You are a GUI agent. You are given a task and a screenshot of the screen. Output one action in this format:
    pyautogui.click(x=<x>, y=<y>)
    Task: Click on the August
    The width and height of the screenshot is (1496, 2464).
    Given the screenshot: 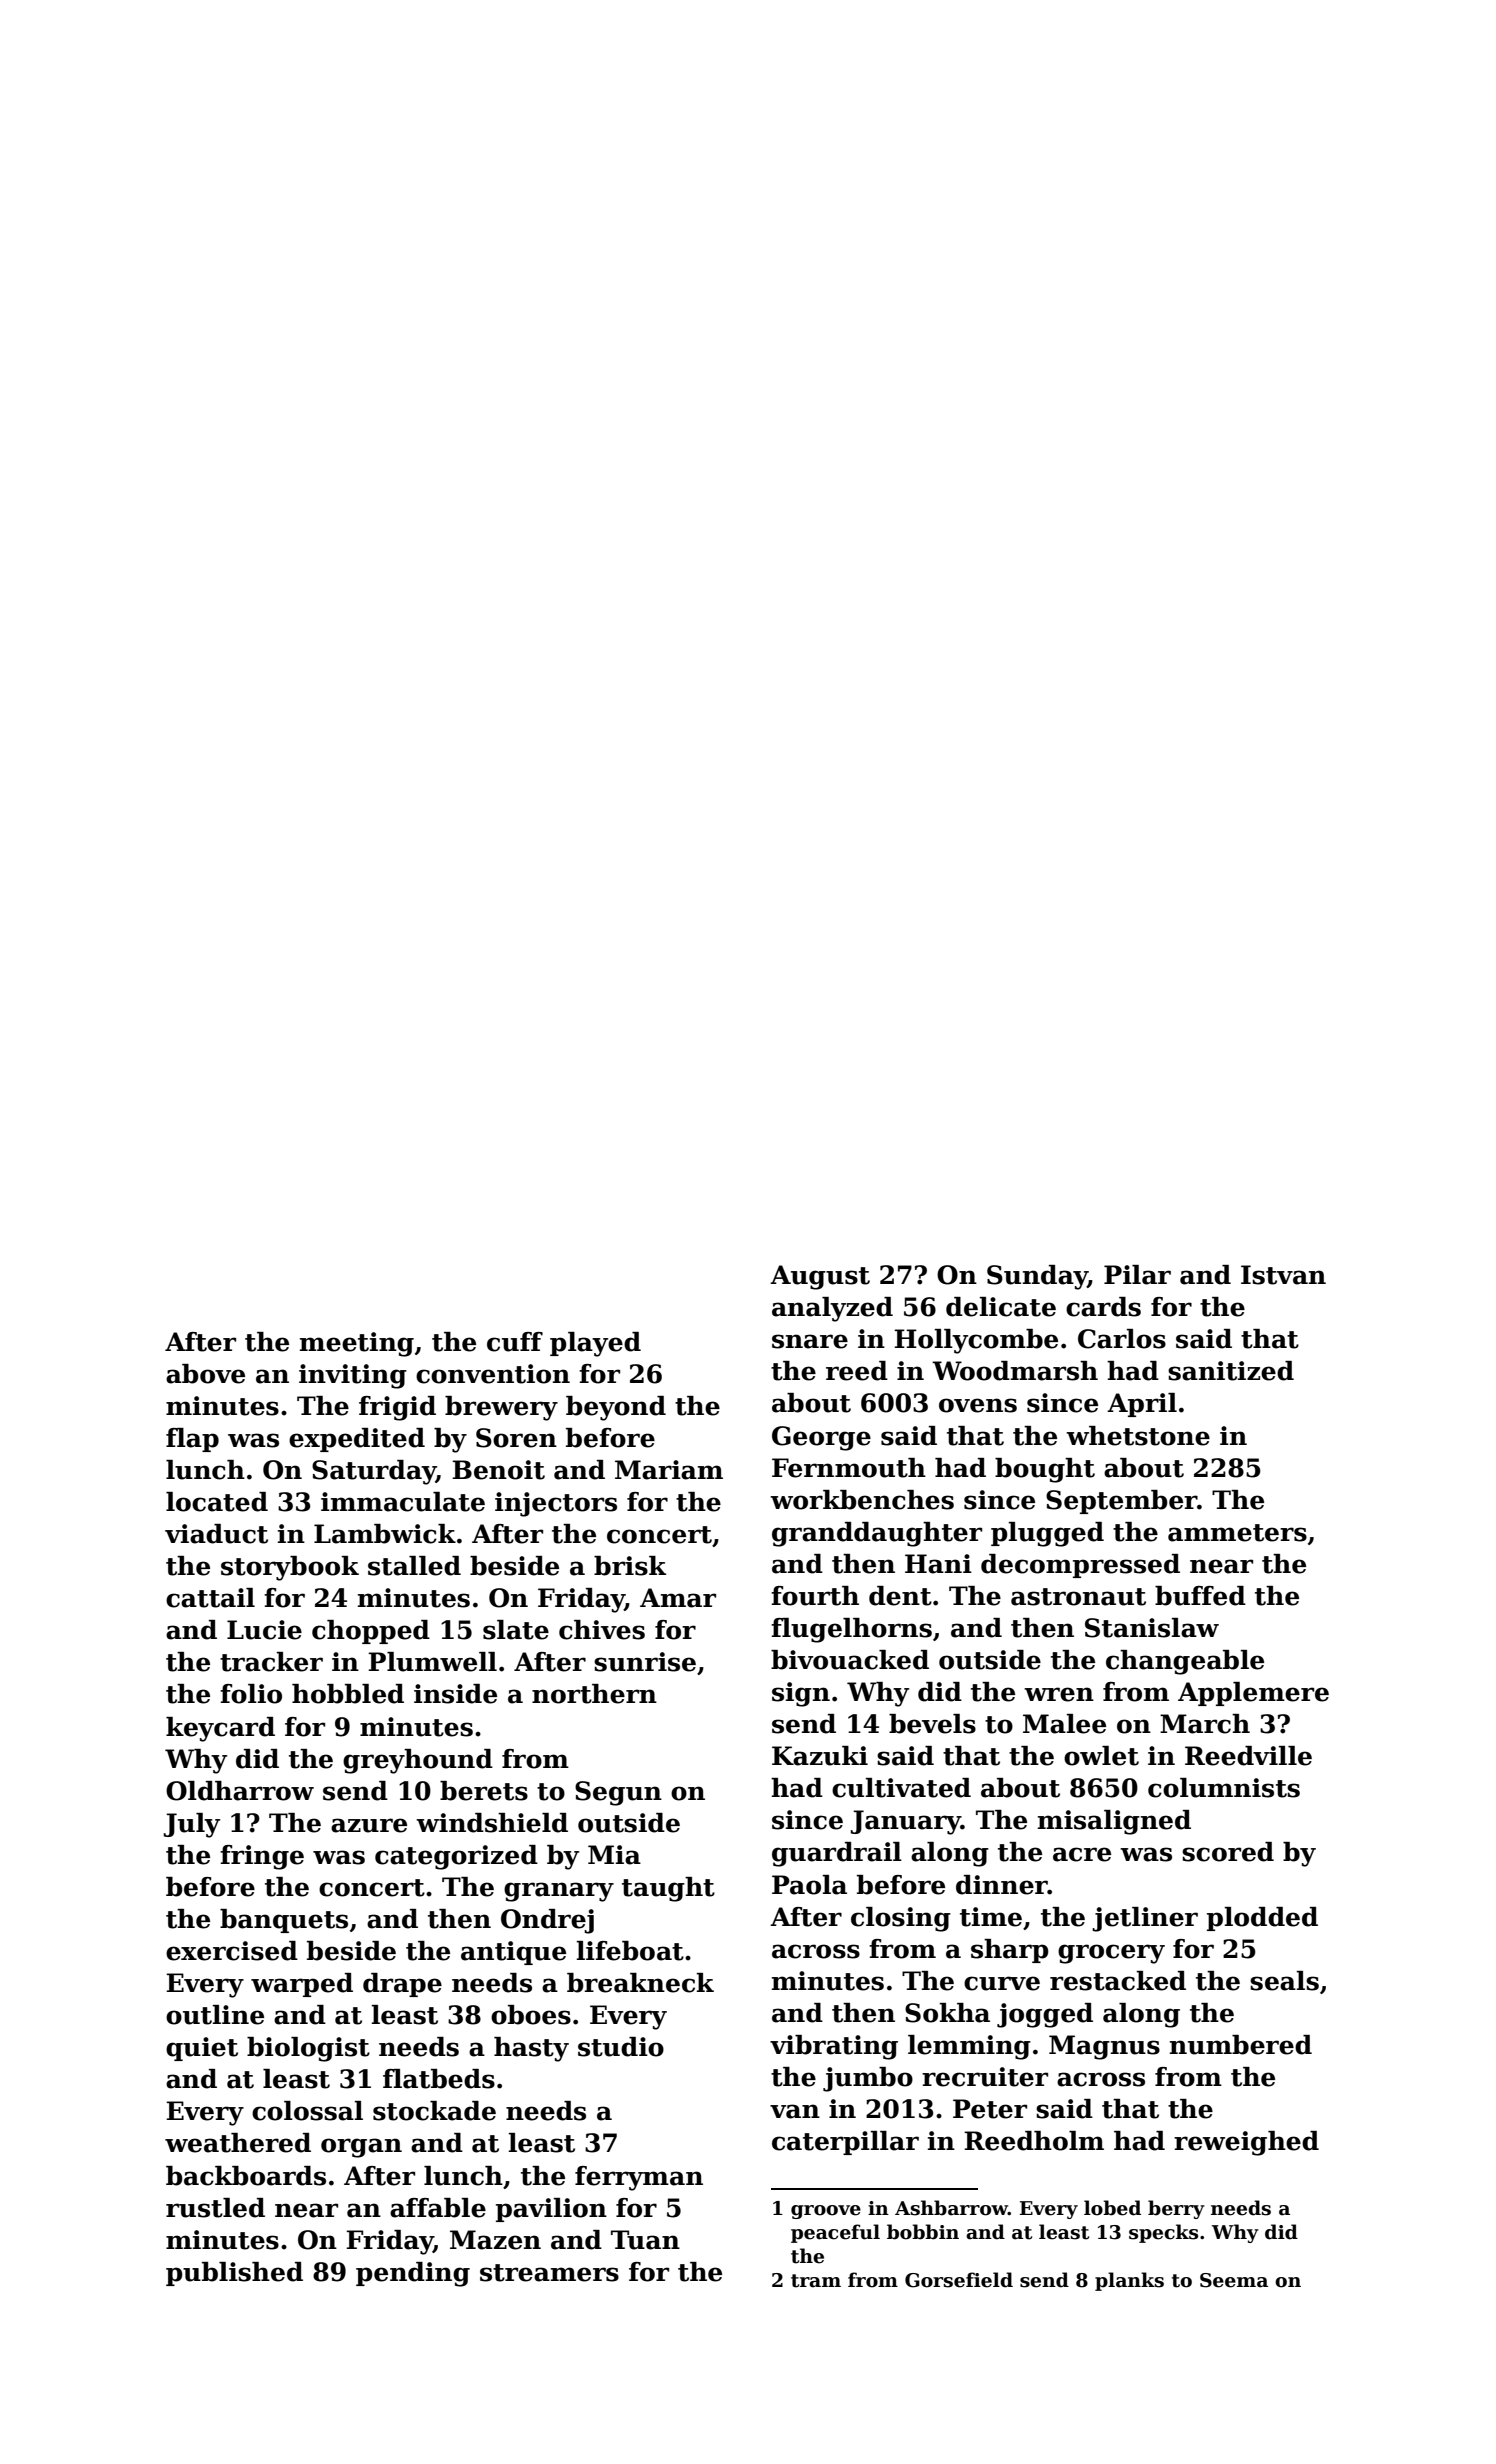 What is the action you would take?
    pyautogui.click(x=820, y=1277)
